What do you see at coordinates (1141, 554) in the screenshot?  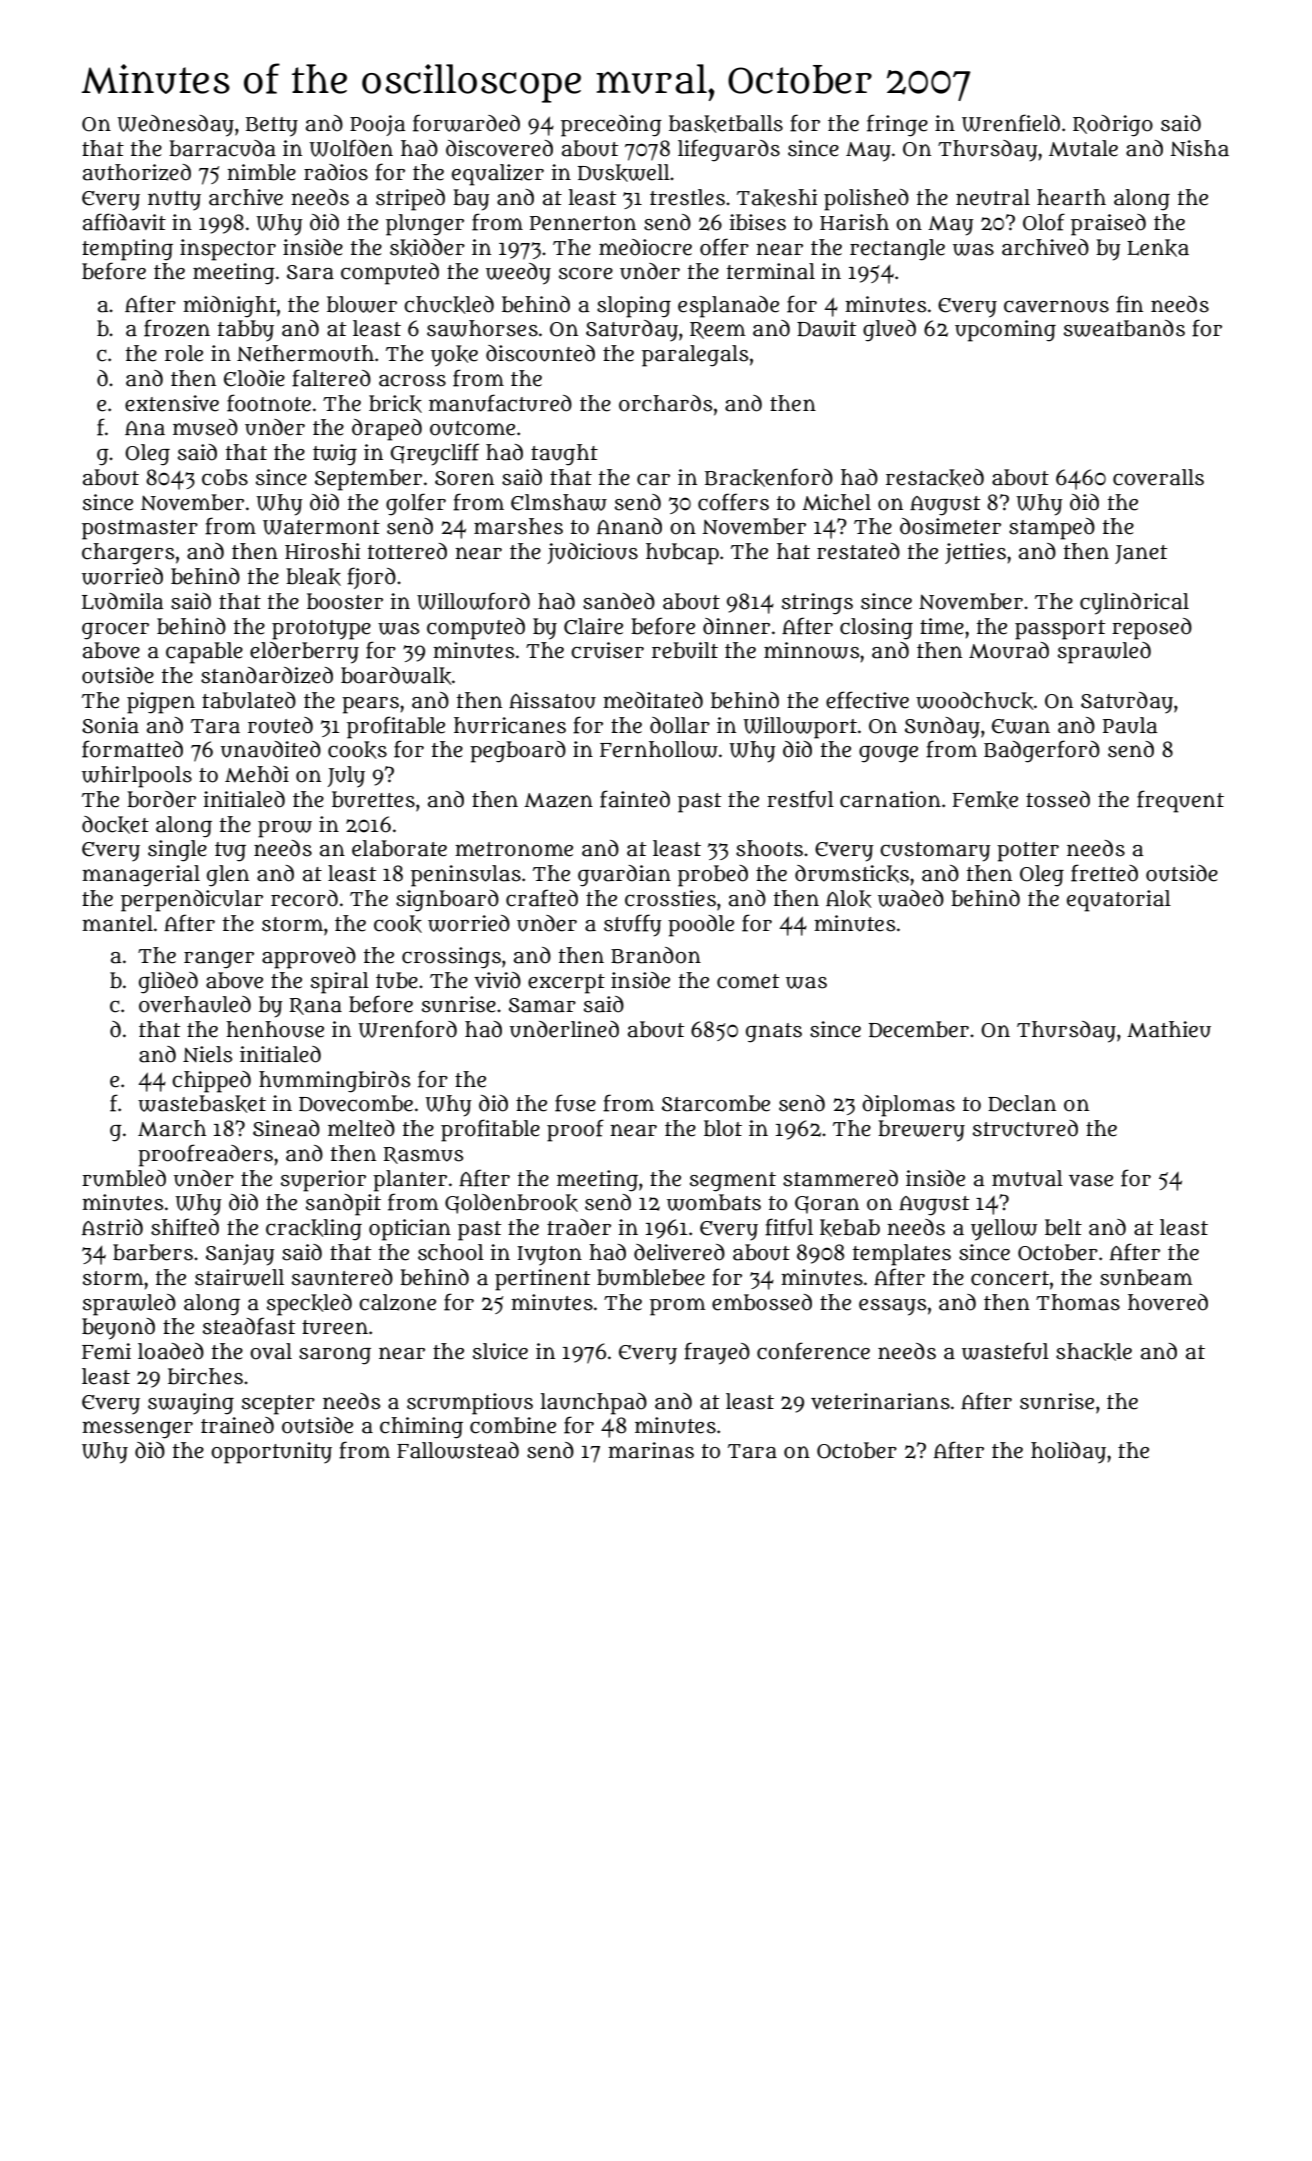 I see `Janet` at bounding box center [1141, 554].
